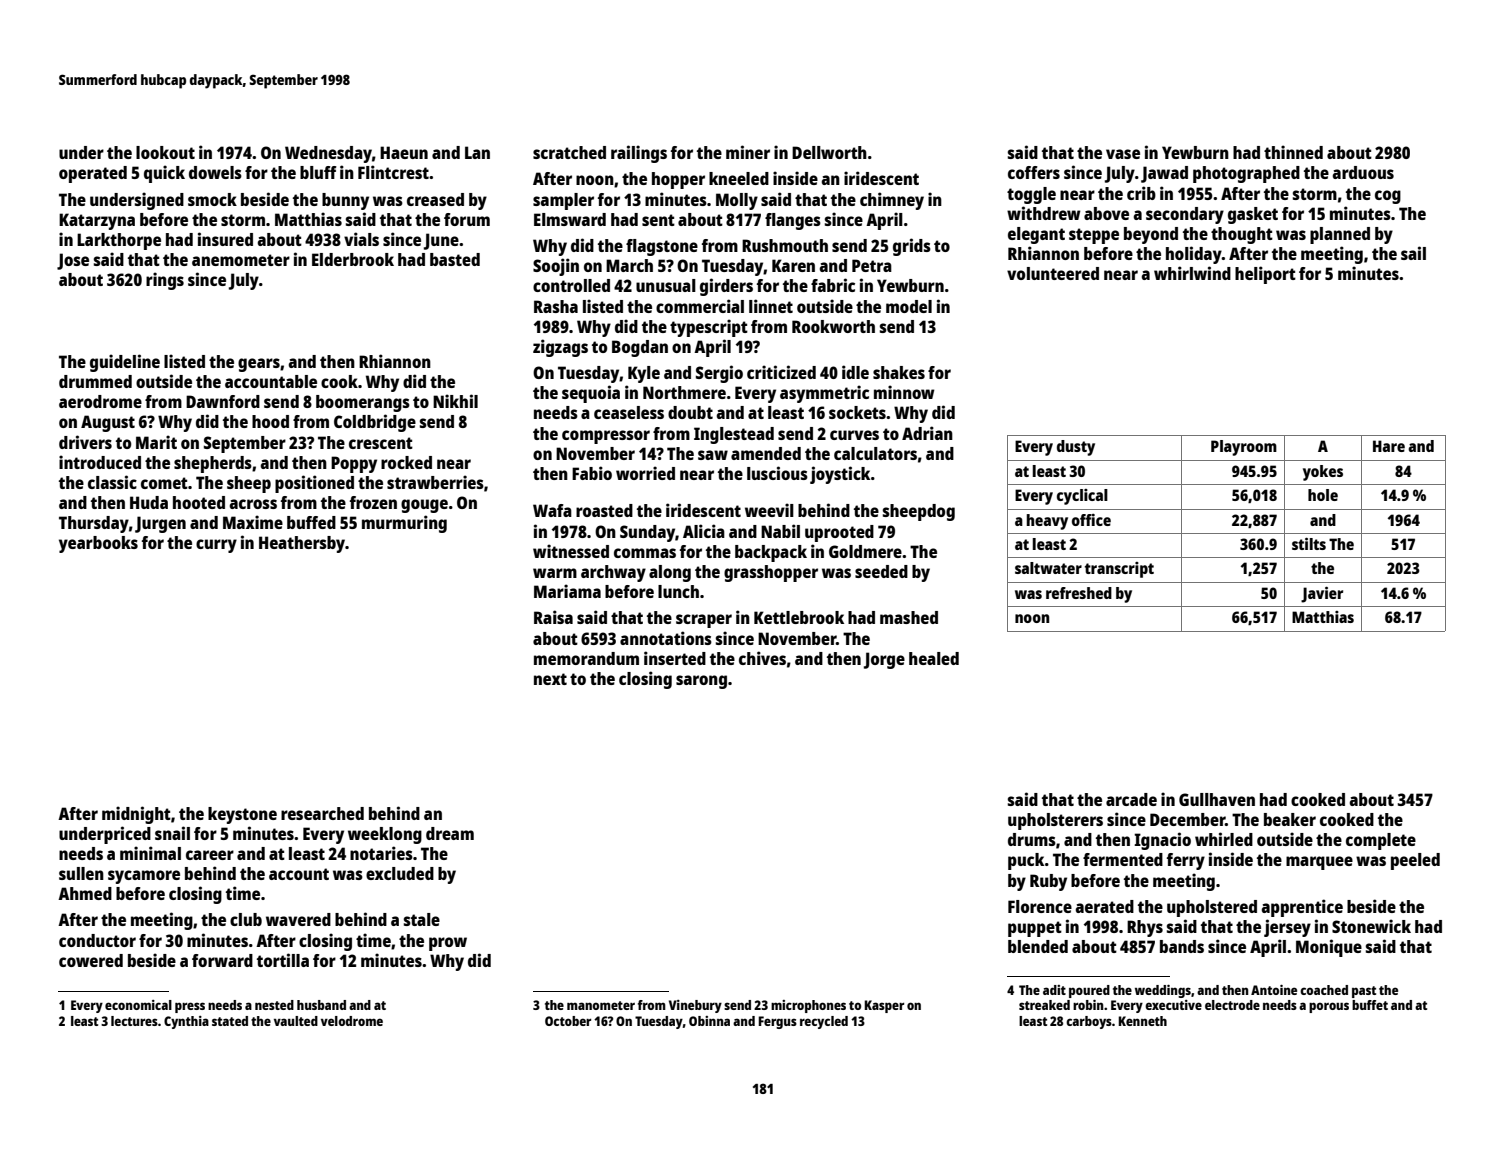 This document has width=1504, height=1162. What do you see at coordinates (97, 221) in the document?
I see `Katarzyna` at bounding box center [97, 221].
